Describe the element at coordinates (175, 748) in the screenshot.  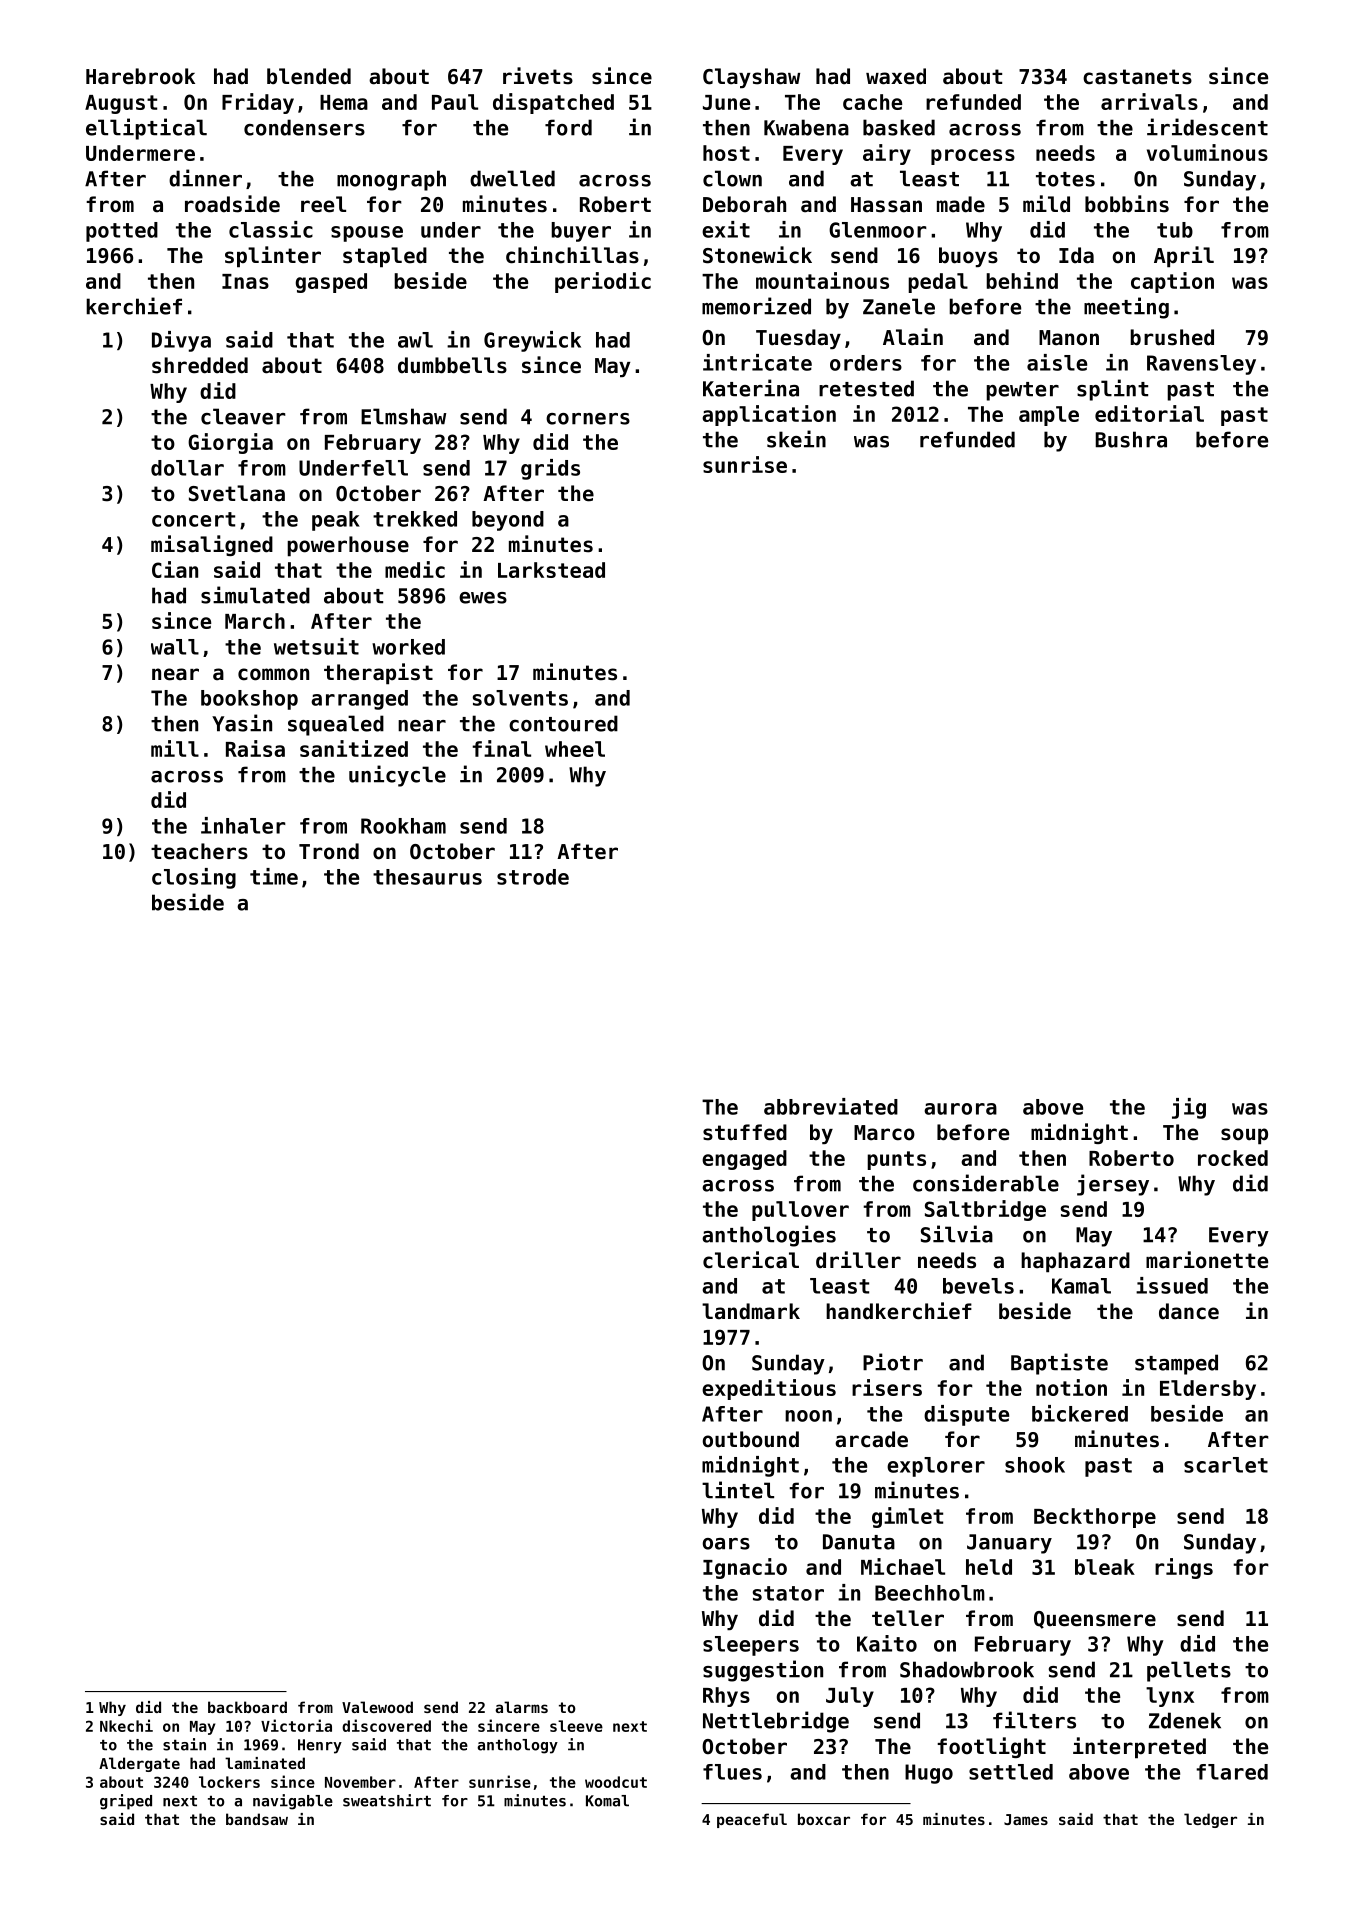
I see `mill` at that location.
